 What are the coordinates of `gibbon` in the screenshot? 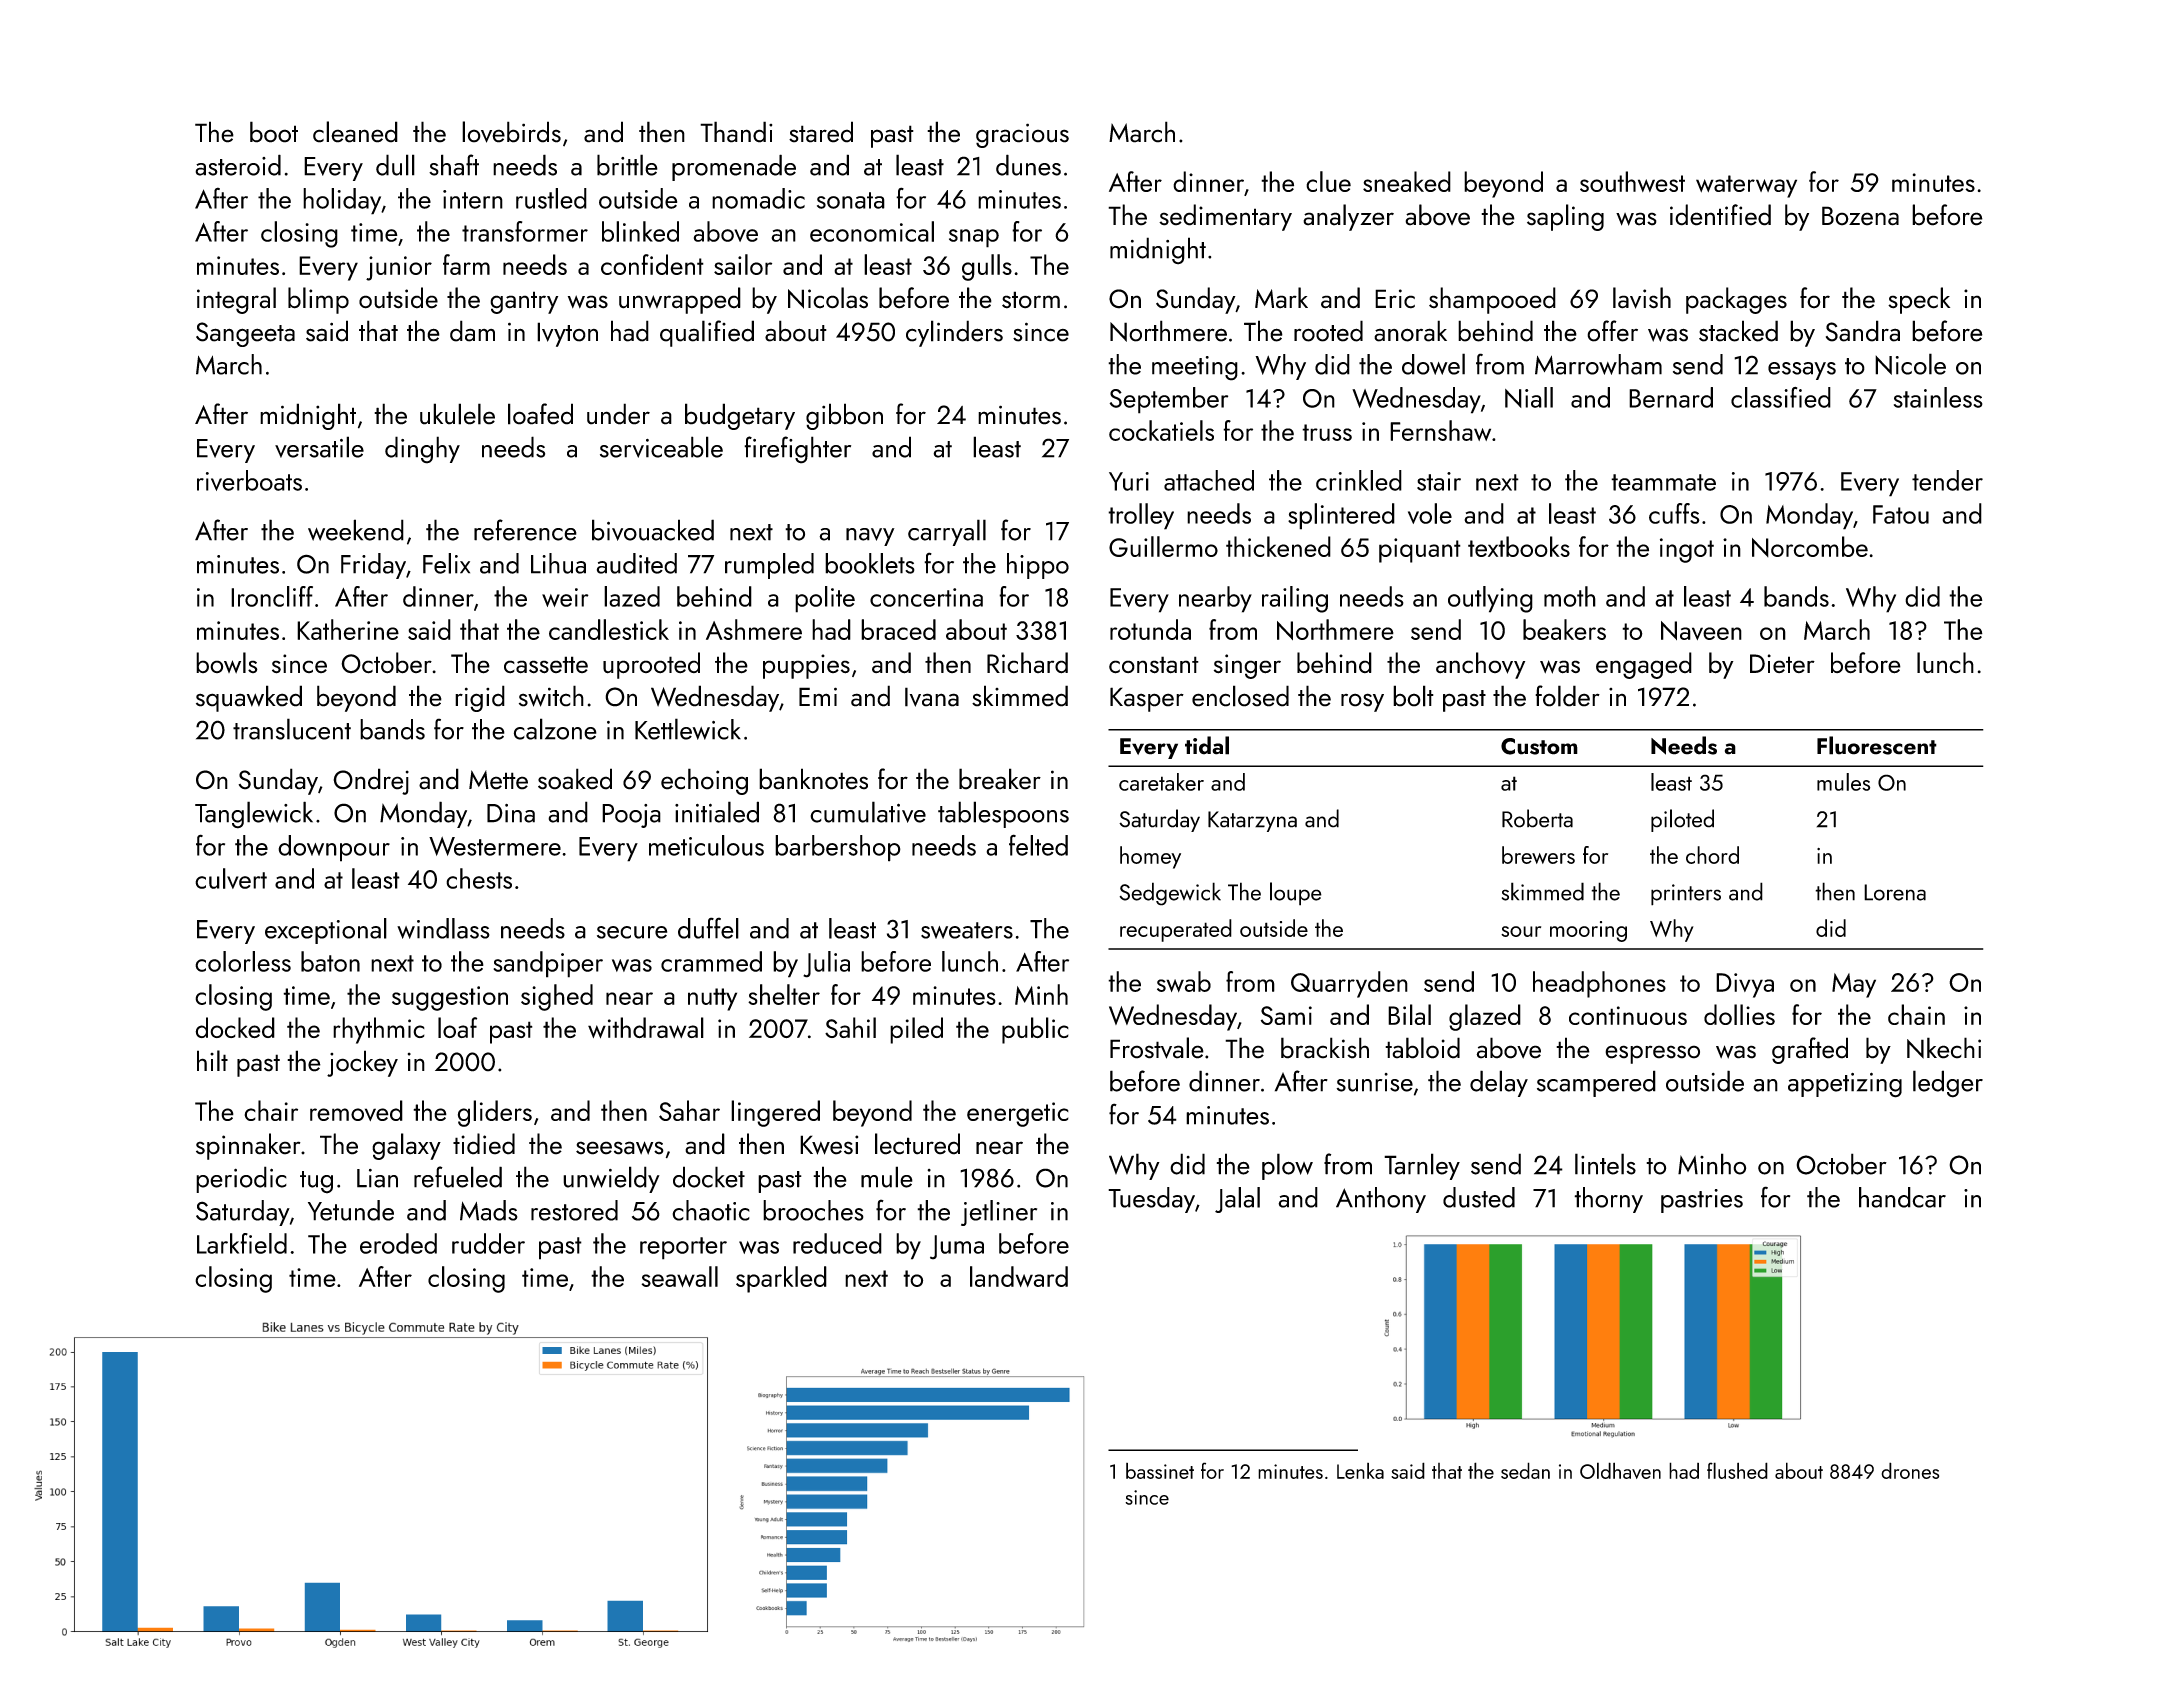 It's located at (844, 416).
